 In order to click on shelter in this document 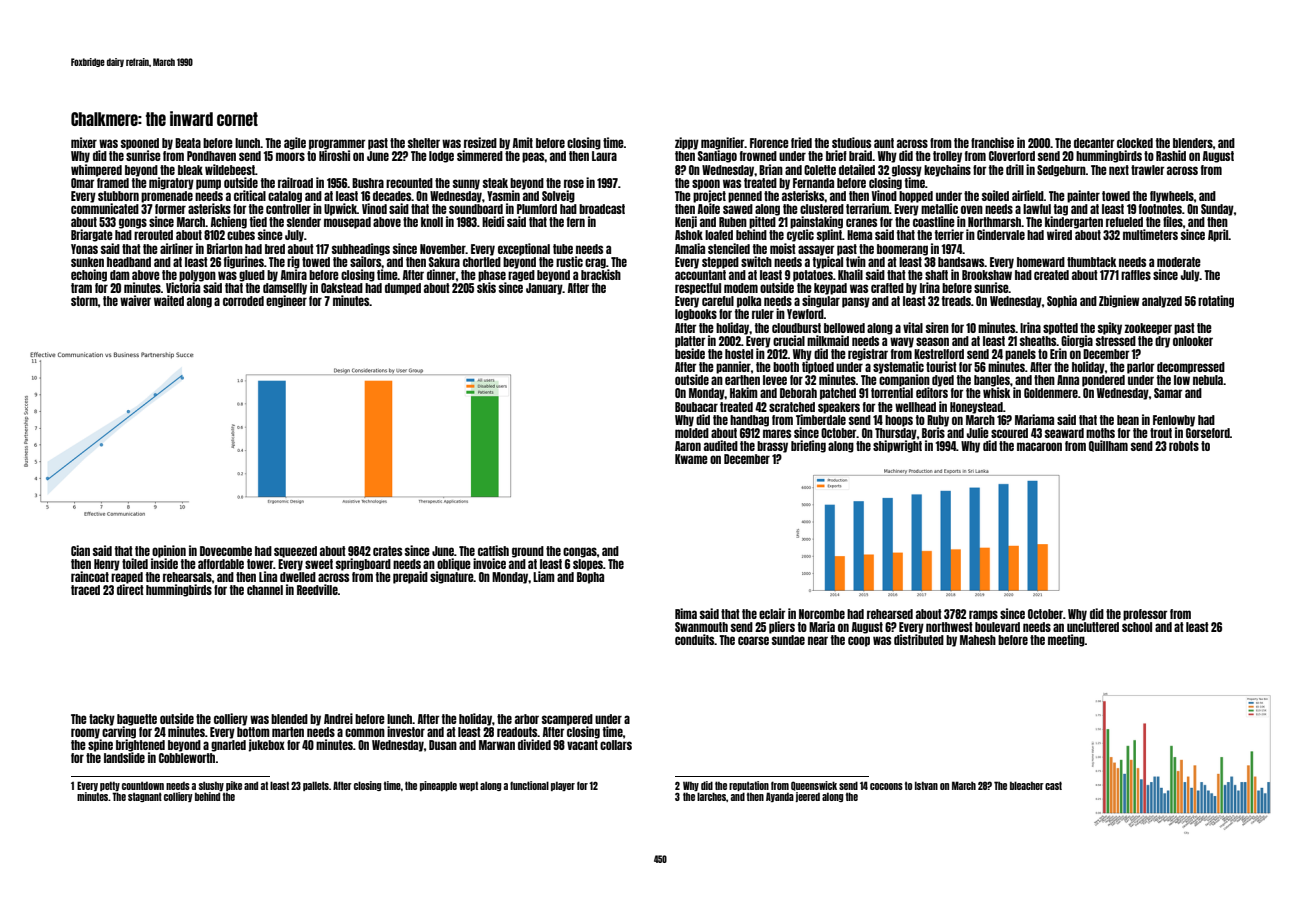, I will do `click(424, 143)`.
